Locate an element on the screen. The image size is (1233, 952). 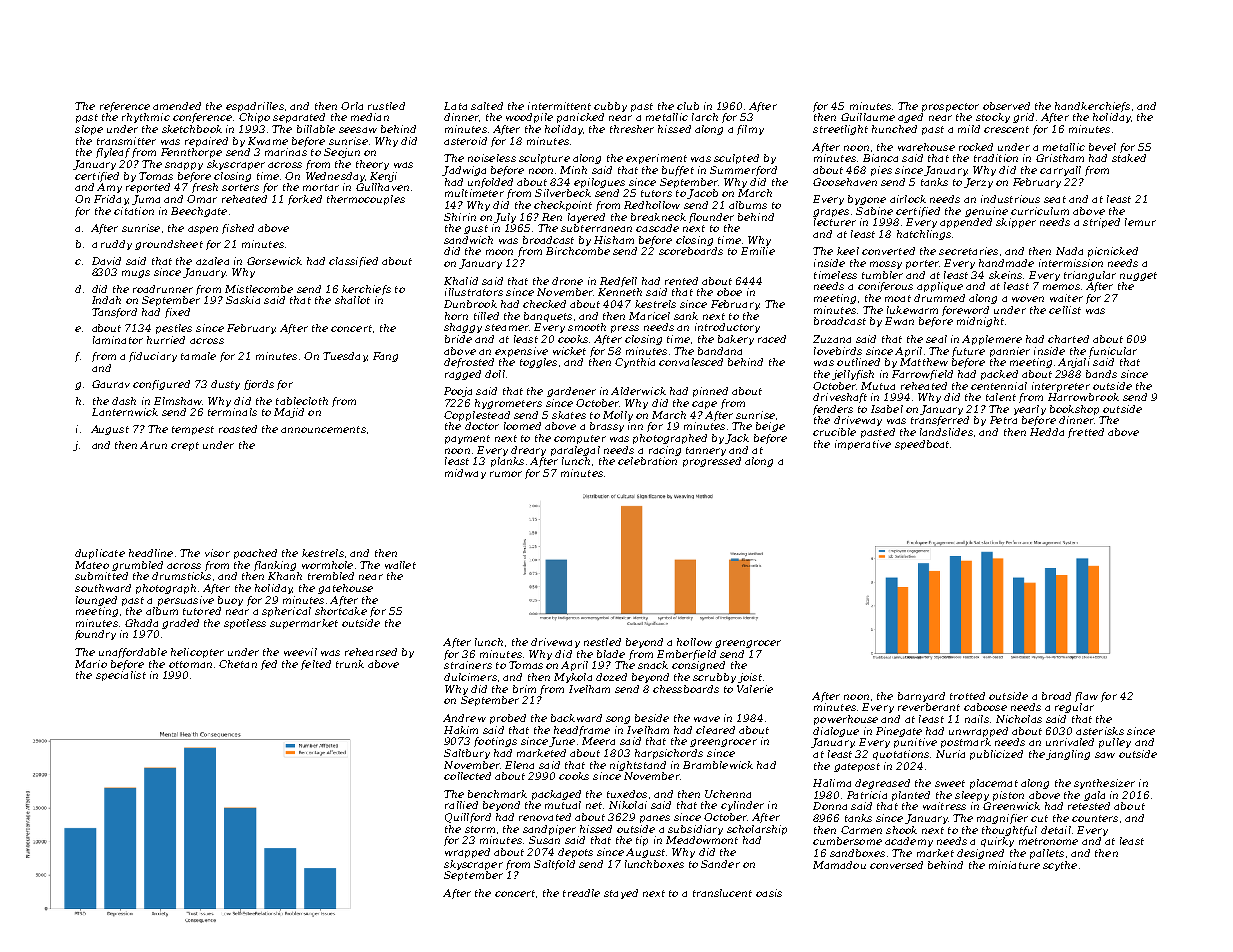
Lanternwick is located at coordinates (125, 412).
